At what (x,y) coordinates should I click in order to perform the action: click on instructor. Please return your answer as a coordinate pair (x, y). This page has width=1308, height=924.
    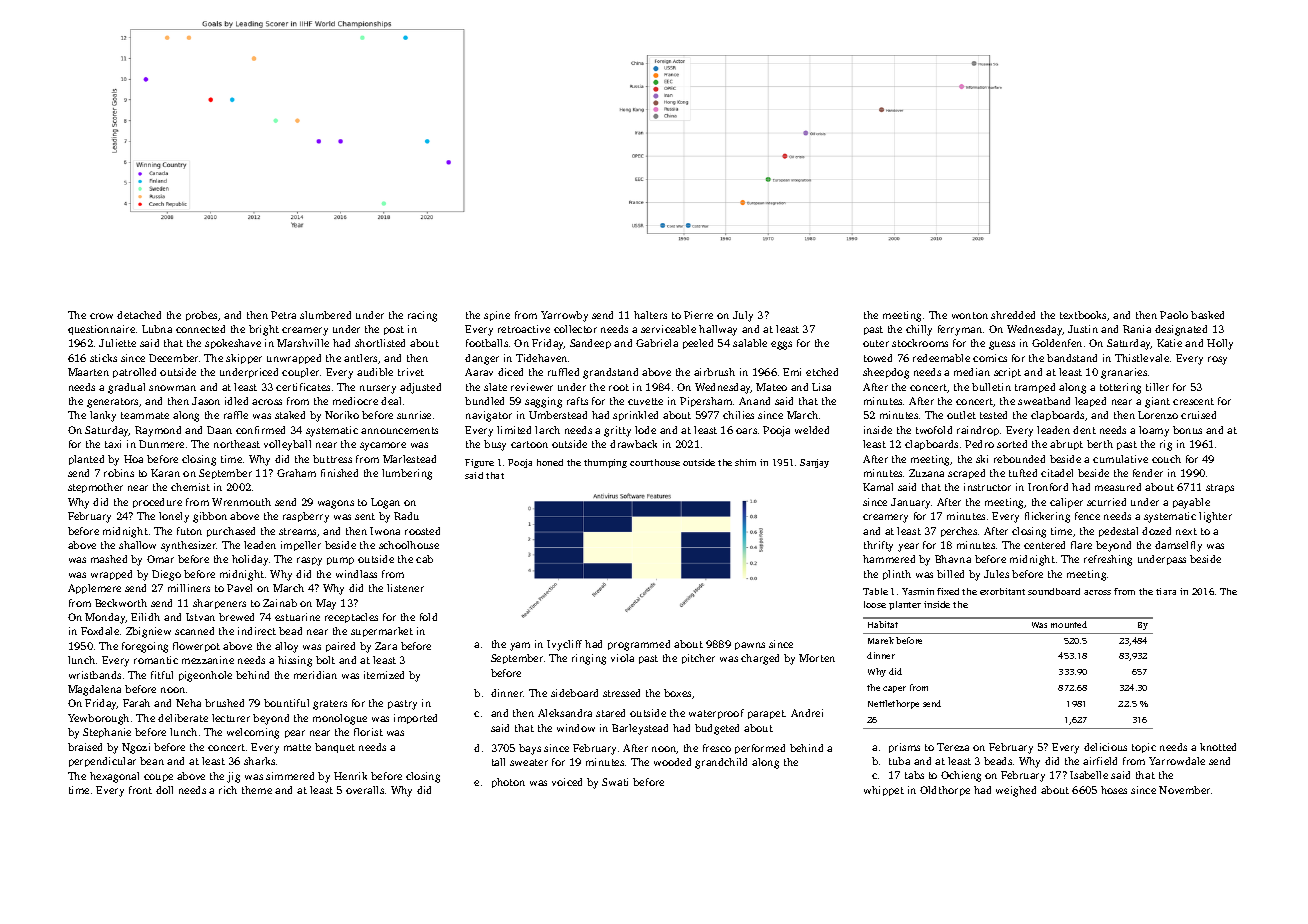
    Looking at the image, I should click on (987, 487).
